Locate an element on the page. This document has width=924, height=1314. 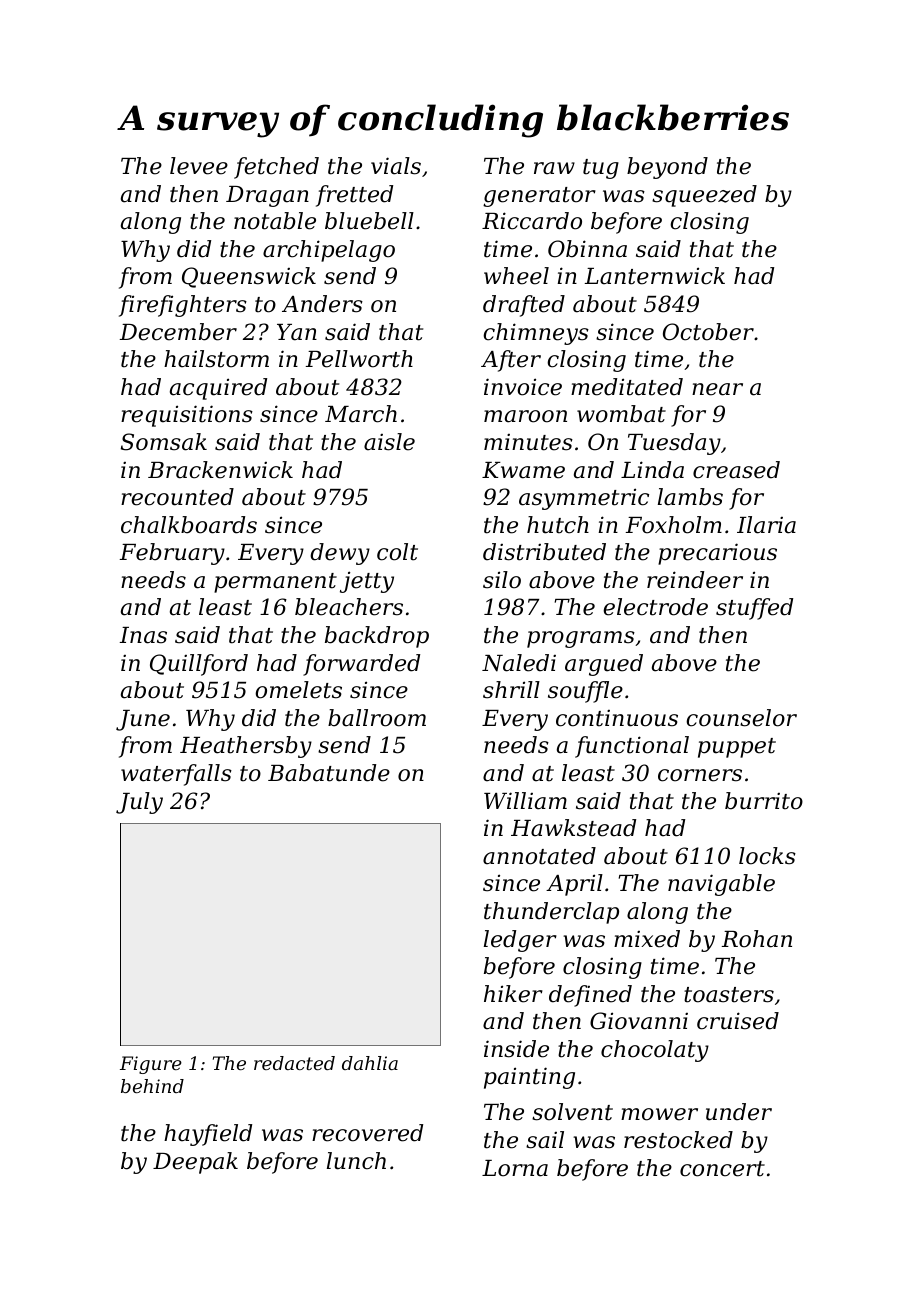
squeezed is located at coordinates (704, 196).
